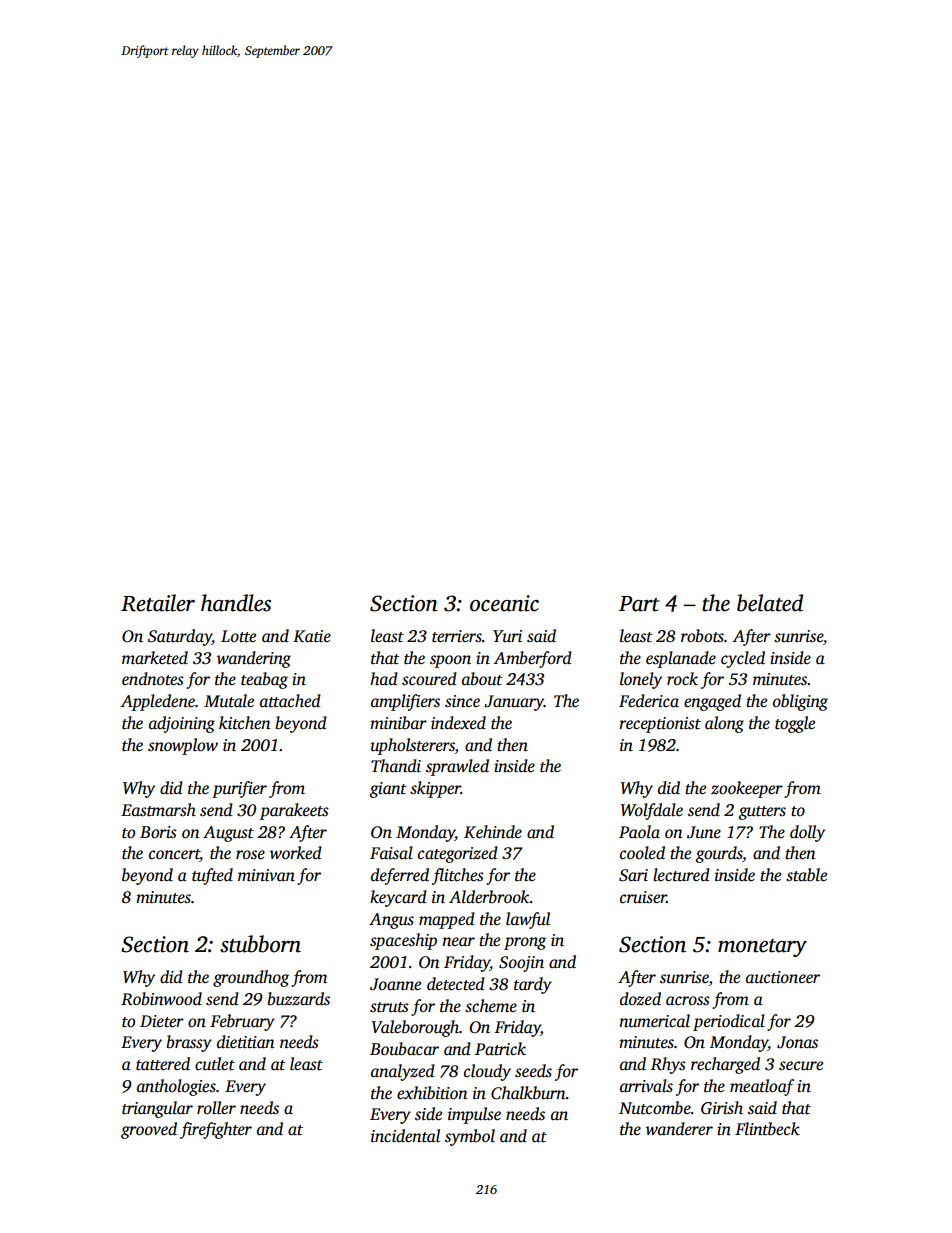  I want to click on giant, so click(388, 790).
